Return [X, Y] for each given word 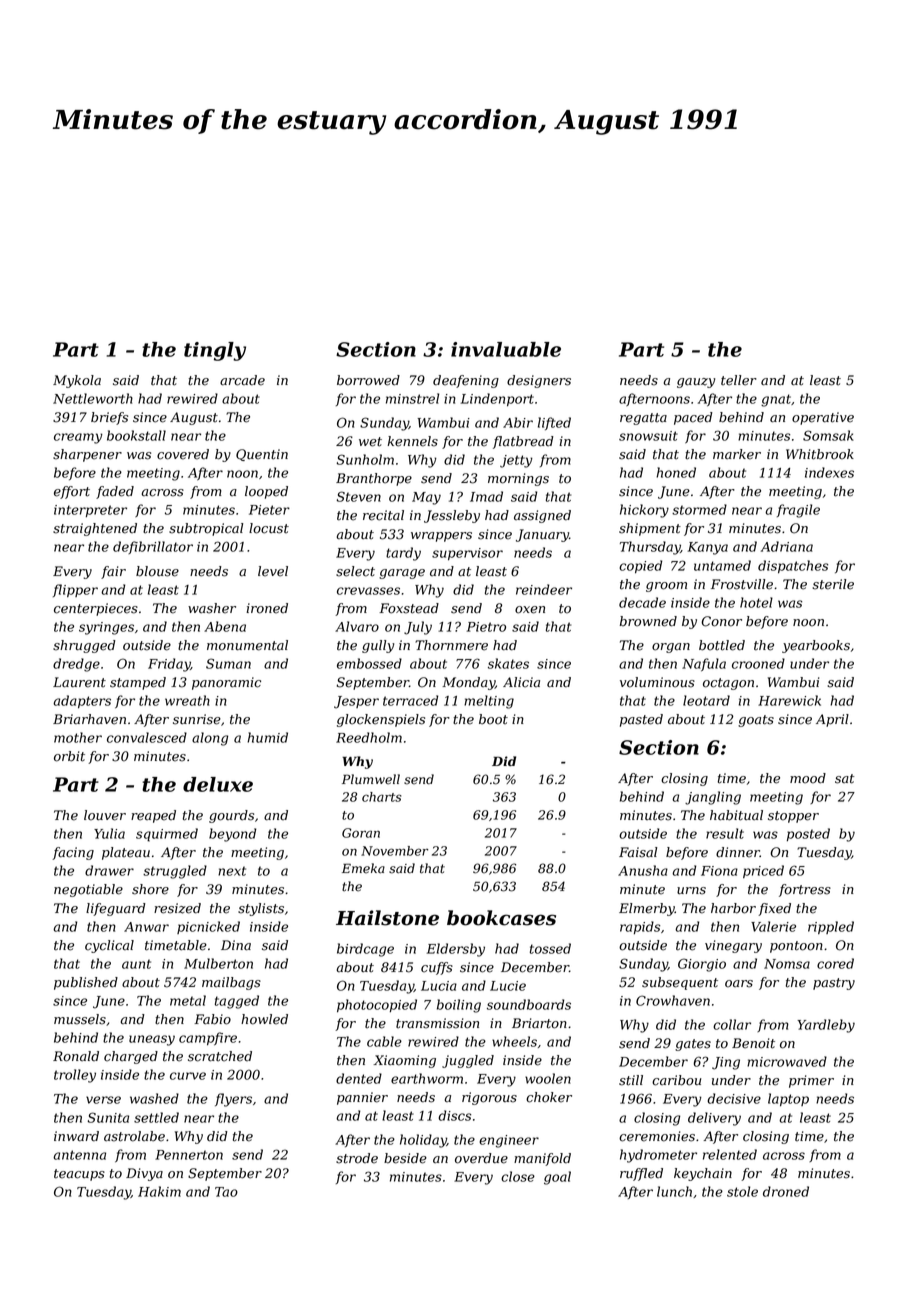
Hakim [159, 1191]
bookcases [501, 918]
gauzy [696, 383]
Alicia [521, 682]
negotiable [88, 890]
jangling [713, 798]
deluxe [218, 784]
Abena [225, 626]
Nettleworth [93, 398]
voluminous [657, 682]
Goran [361, 833]
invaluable [506, 349]
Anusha [643, 870]
